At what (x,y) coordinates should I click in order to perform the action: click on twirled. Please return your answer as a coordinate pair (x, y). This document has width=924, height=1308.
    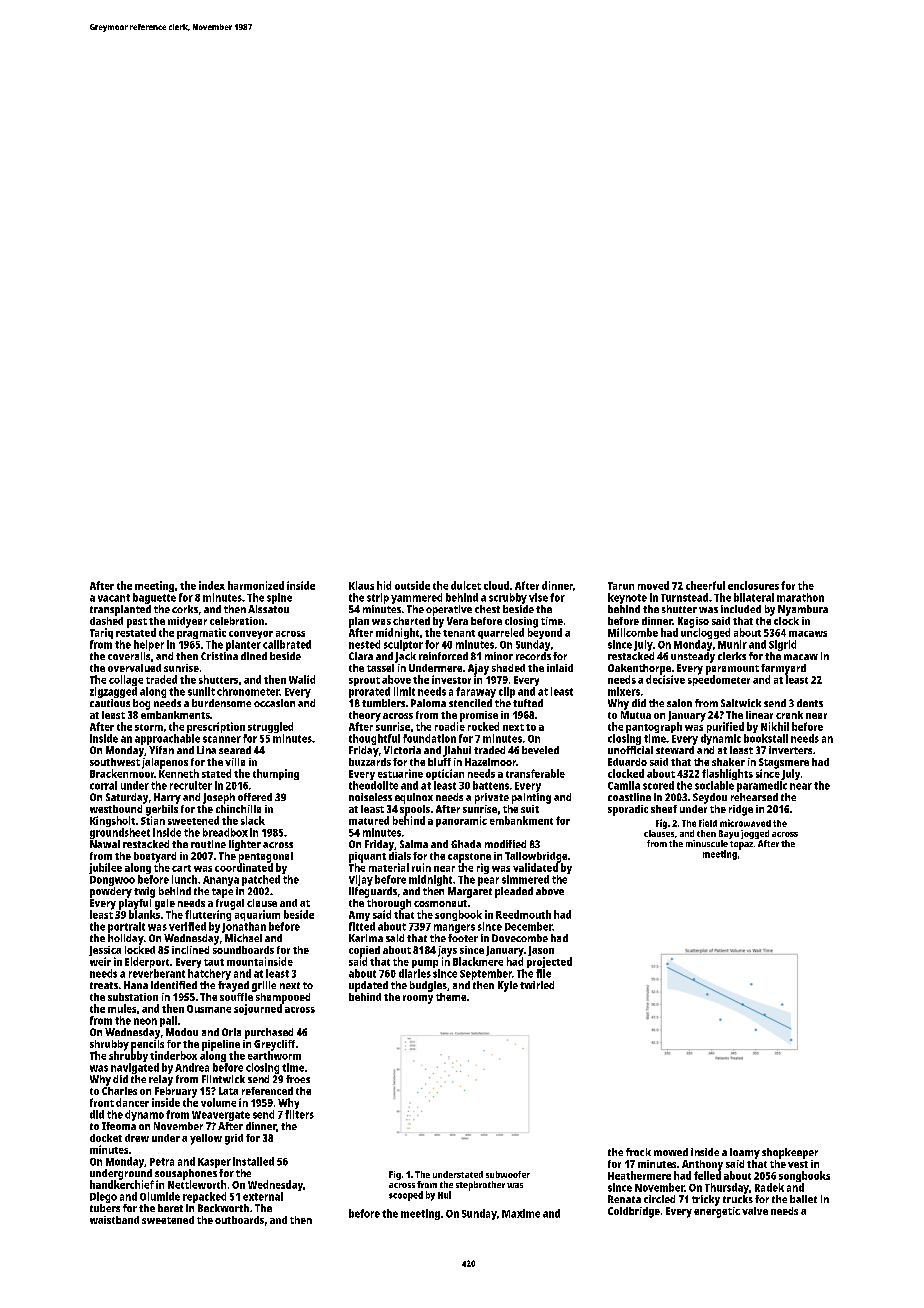
    Looking at the image, I should click on (537, 985).
